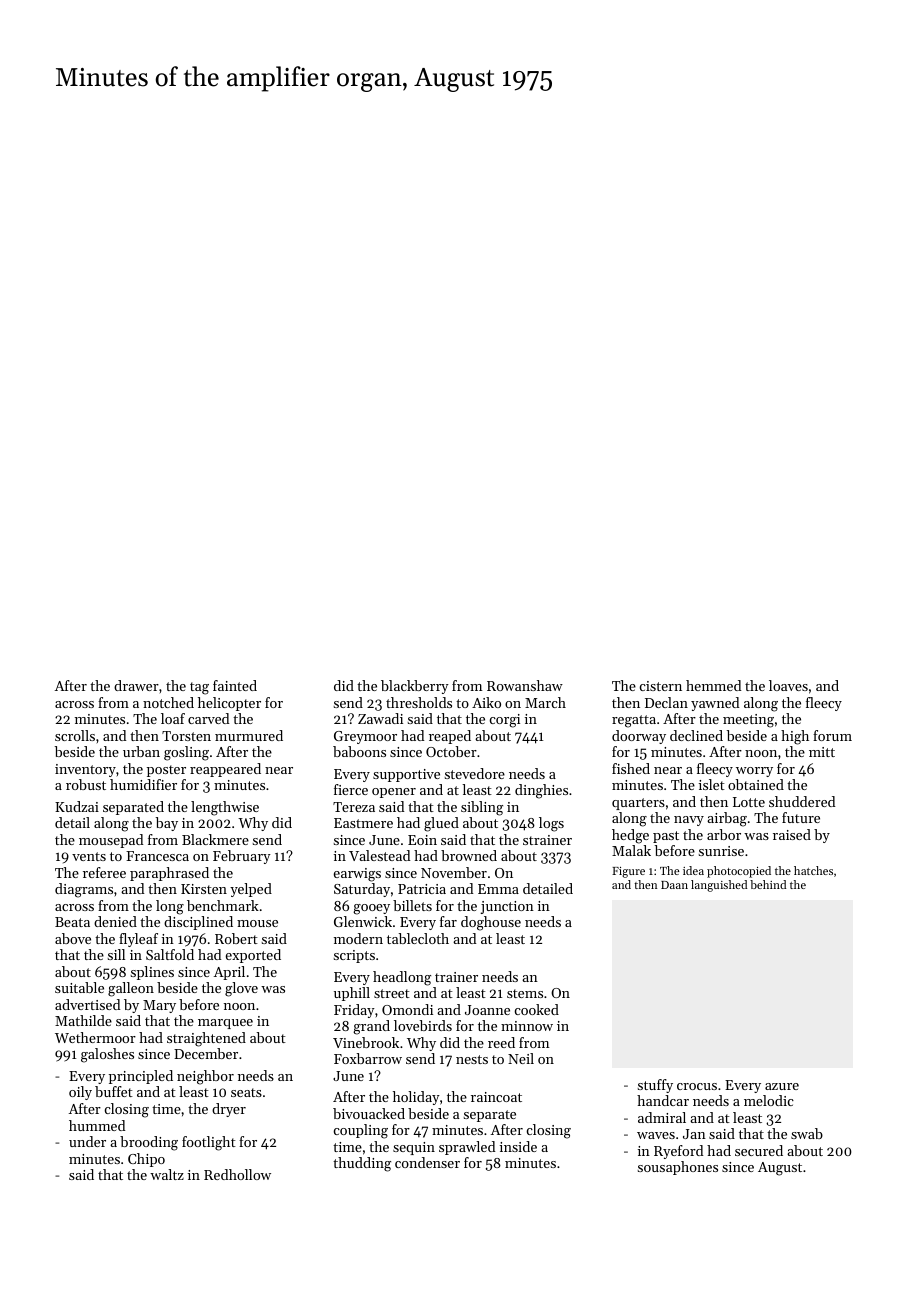  What do you see at coordinates (368, 1058) in the image?
I see `Foxbarrow` at bounding box center [368, 1058].
